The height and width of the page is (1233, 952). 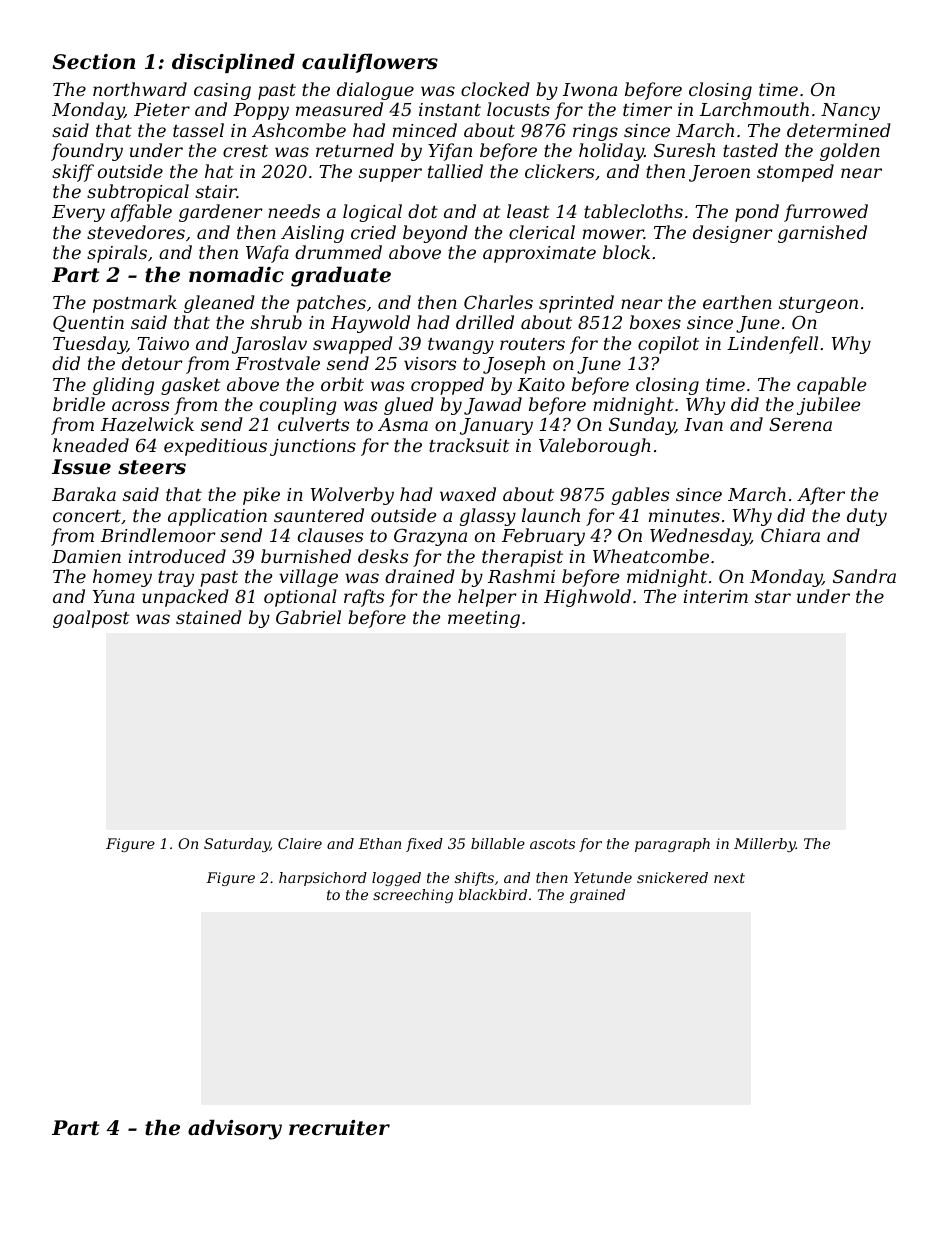 What do you see at coordinates (496, 426) in the page?
I see `January` at bounding box center [496, 426].
